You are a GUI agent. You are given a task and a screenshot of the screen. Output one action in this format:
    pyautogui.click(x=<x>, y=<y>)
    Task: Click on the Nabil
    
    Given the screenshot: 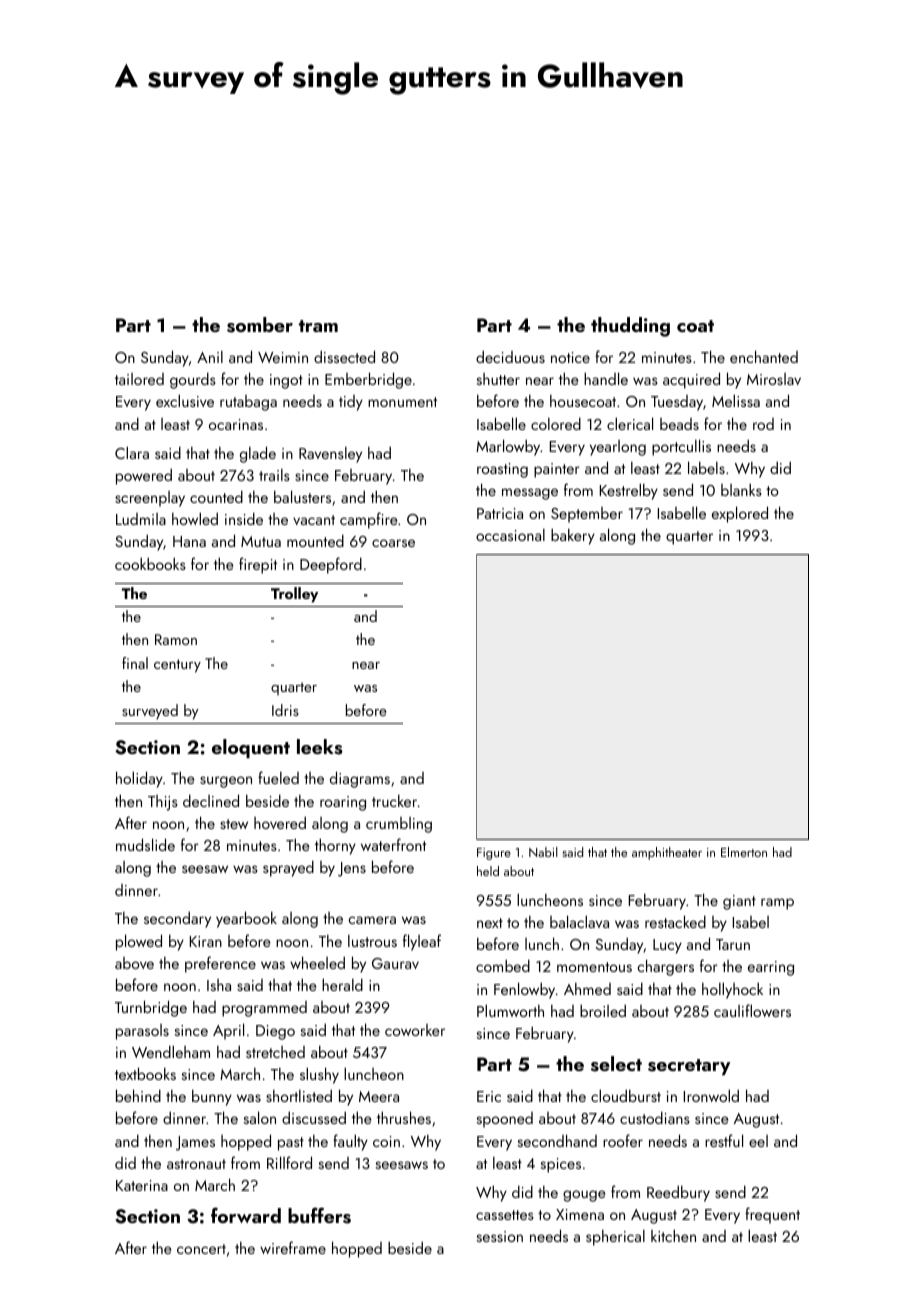 What is the action you would take?
    pyautogui.click(x=543, y=852)
